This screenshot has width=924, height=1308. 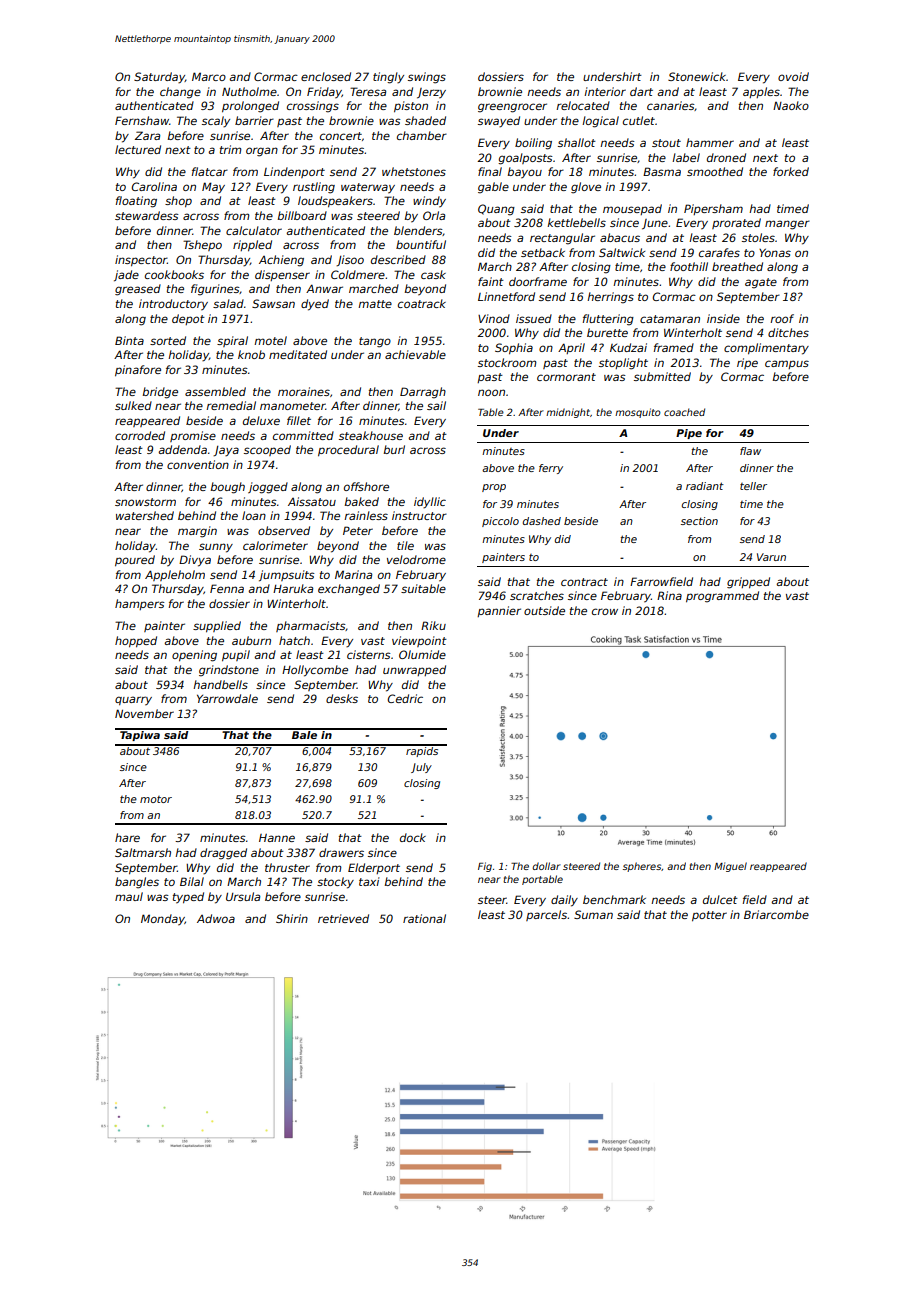 What do you see at coordinates (512, 108) in the screenshot?
I see `greengrocer` at bounding box center [512, 108].
